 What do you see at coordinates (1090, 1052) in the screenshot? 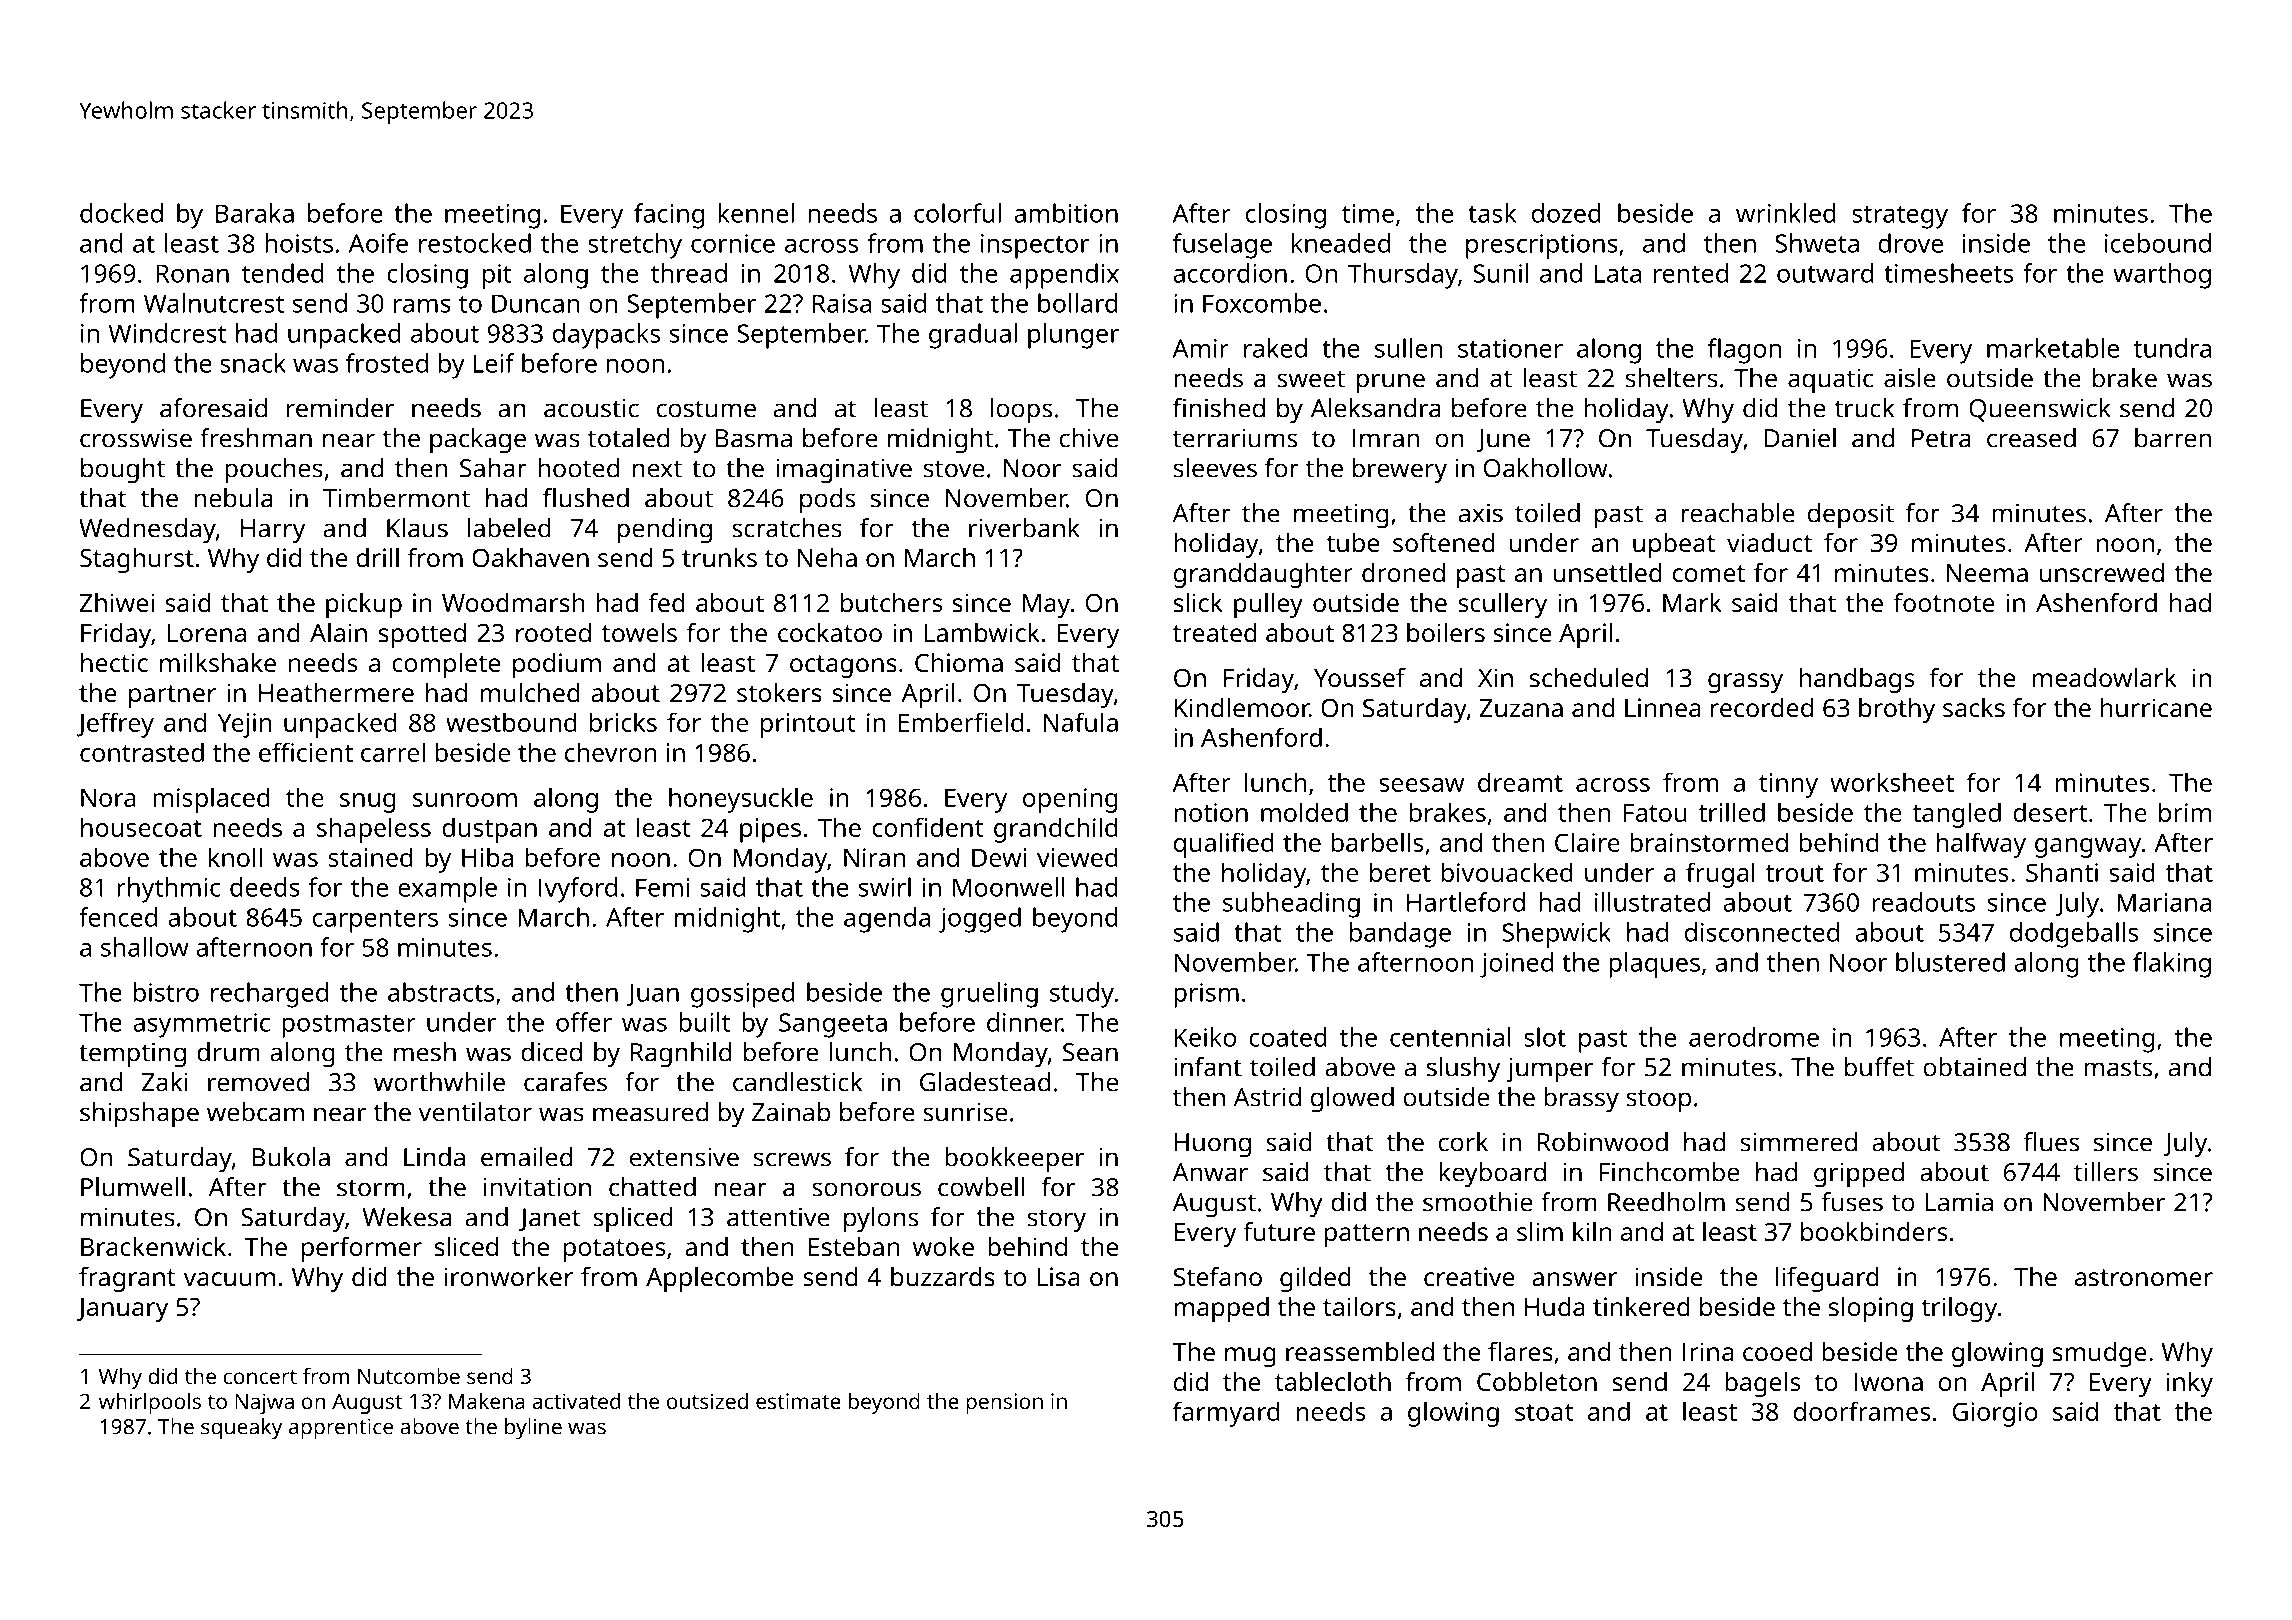
I see `Sean` at bounding box center [1090, 1052].
